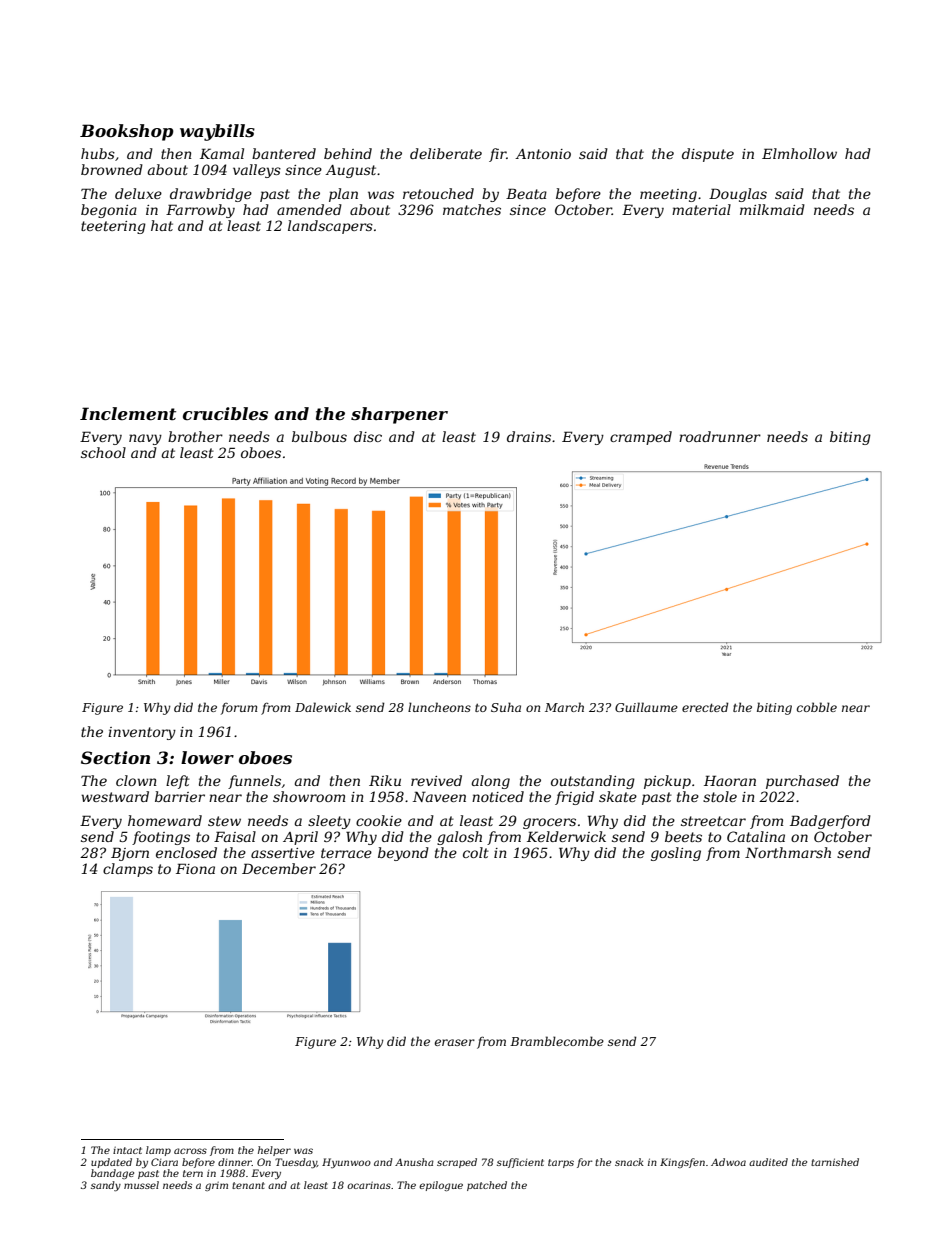 The image size is (952, 1233). I want to click on luncheons, so click(439, 707).
